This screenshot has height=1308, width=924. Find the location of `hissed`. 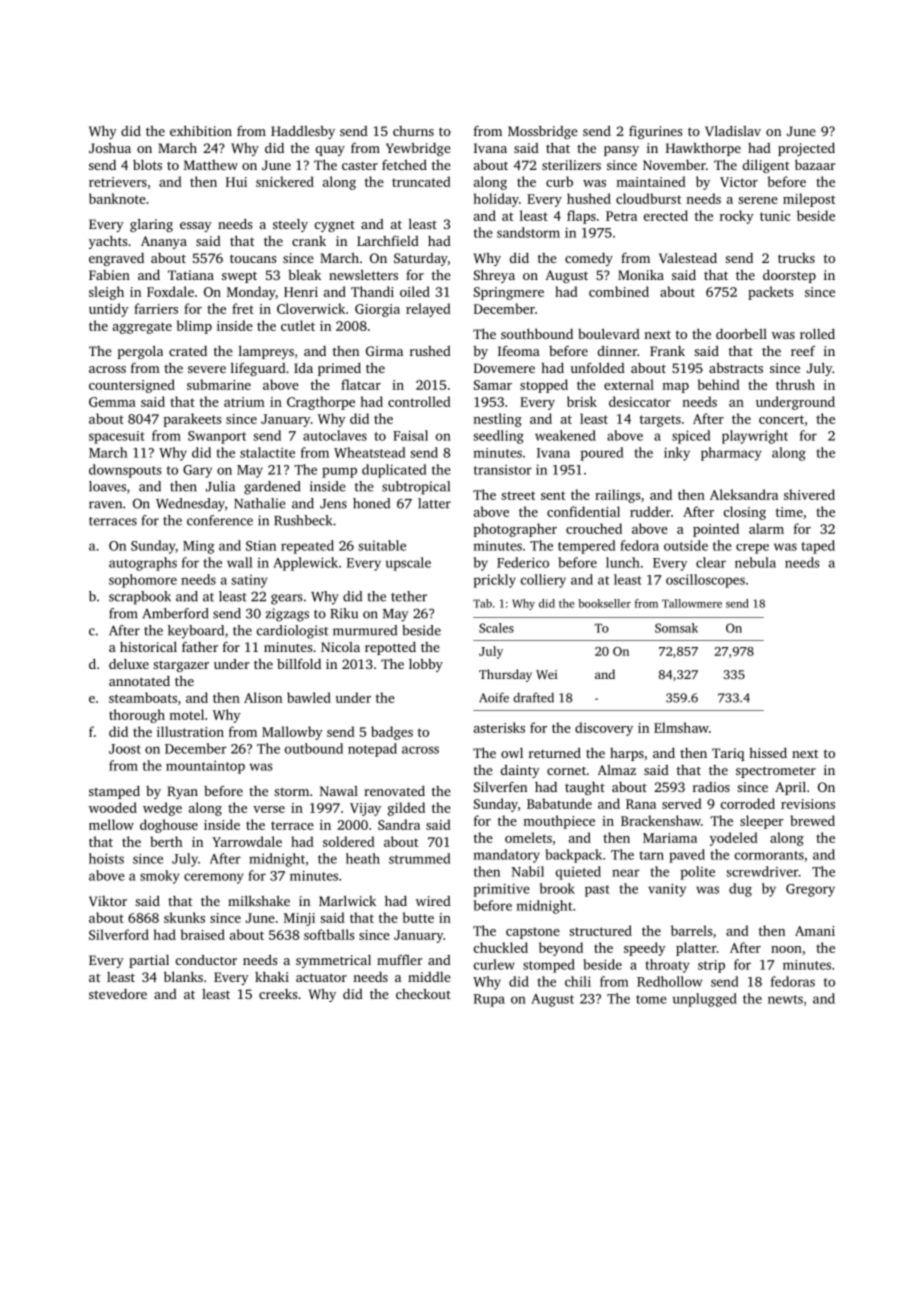

hissed is located at coordinates (768, 753).
